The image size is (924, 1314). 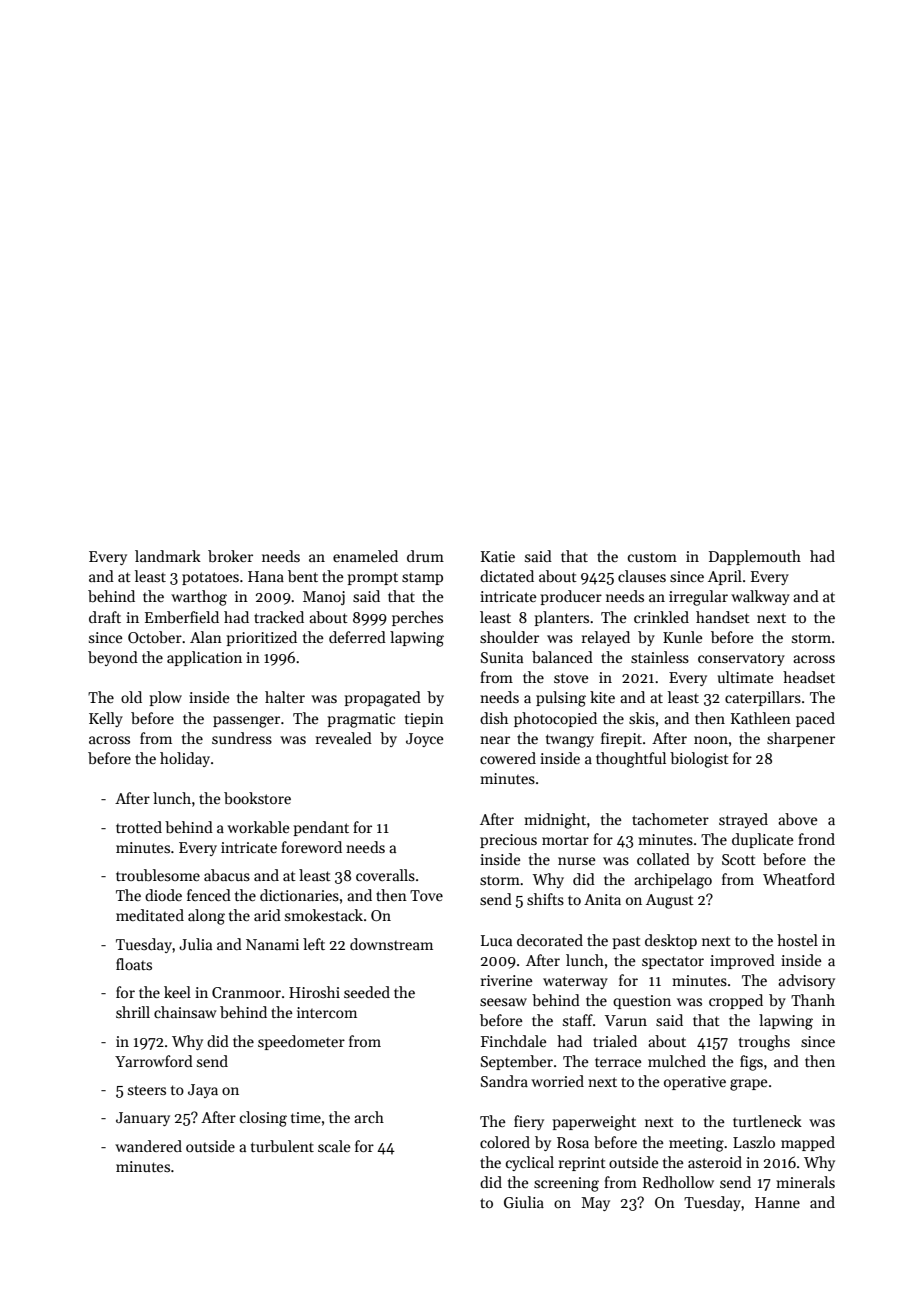 What do you see at coordinates (755, 557) in the document?
I see `Dapplemouth` at bounding box center [755, 557].
